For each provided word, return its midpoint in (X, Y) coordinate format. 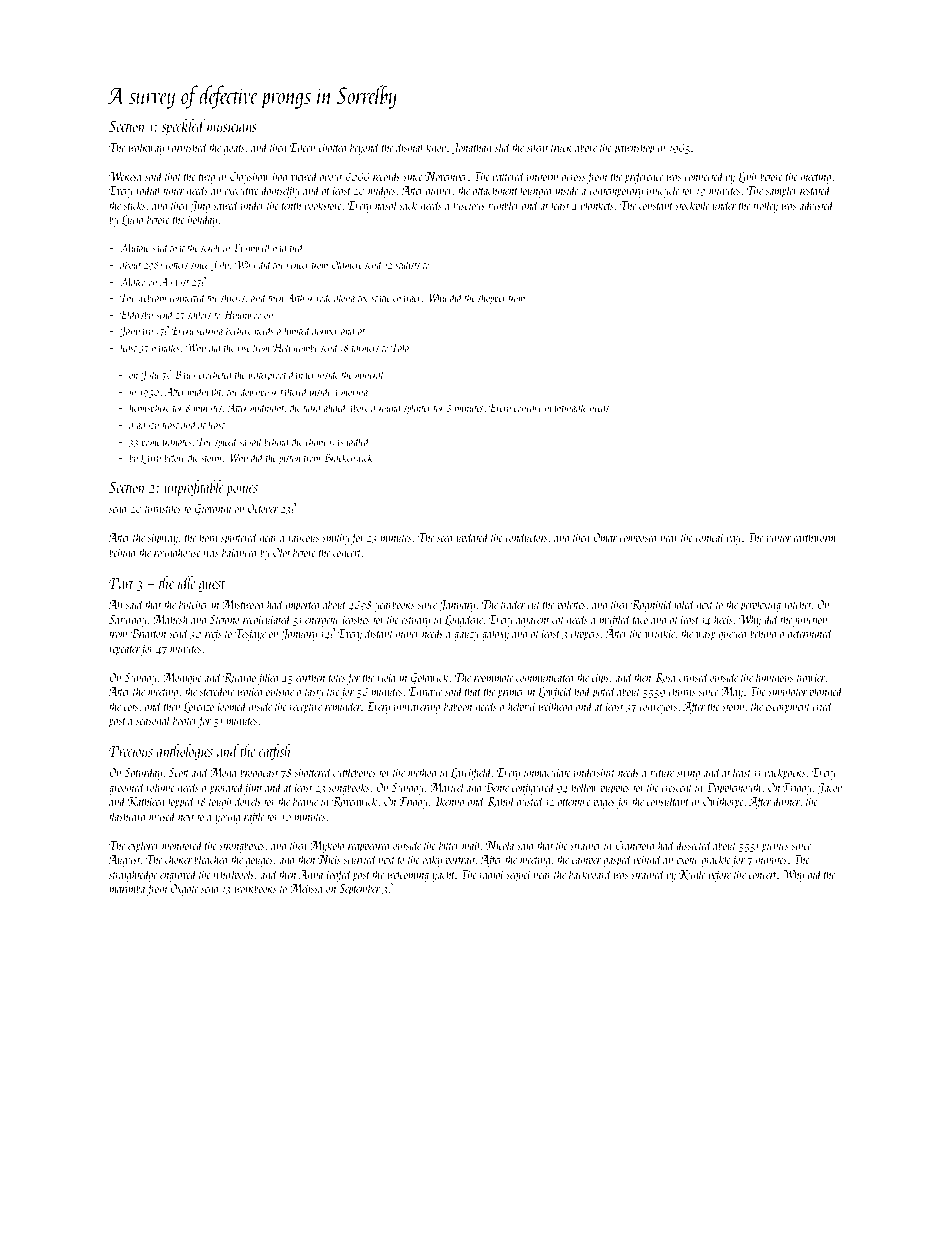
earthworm (814, 537)
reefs (213, 634)
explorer (144, 846)
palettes (571, 605)
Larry (151, 459)
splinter (417, 408)
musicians (232, 126)
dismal (410, 147)
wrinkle (660, 633)
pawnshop (634, 148)
